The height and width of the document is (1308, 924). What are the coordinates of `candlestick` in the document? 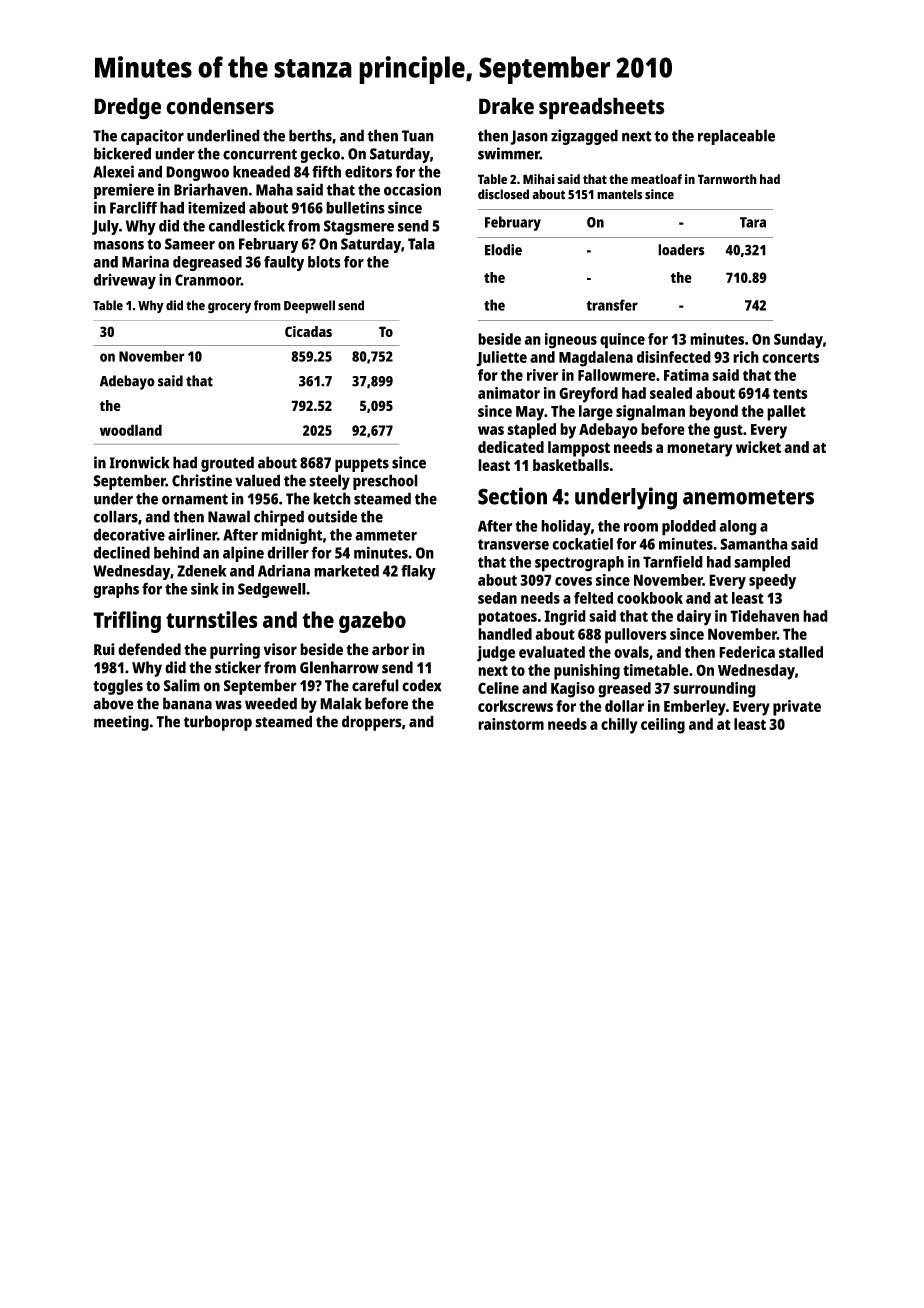 It's located at (246, 225).
